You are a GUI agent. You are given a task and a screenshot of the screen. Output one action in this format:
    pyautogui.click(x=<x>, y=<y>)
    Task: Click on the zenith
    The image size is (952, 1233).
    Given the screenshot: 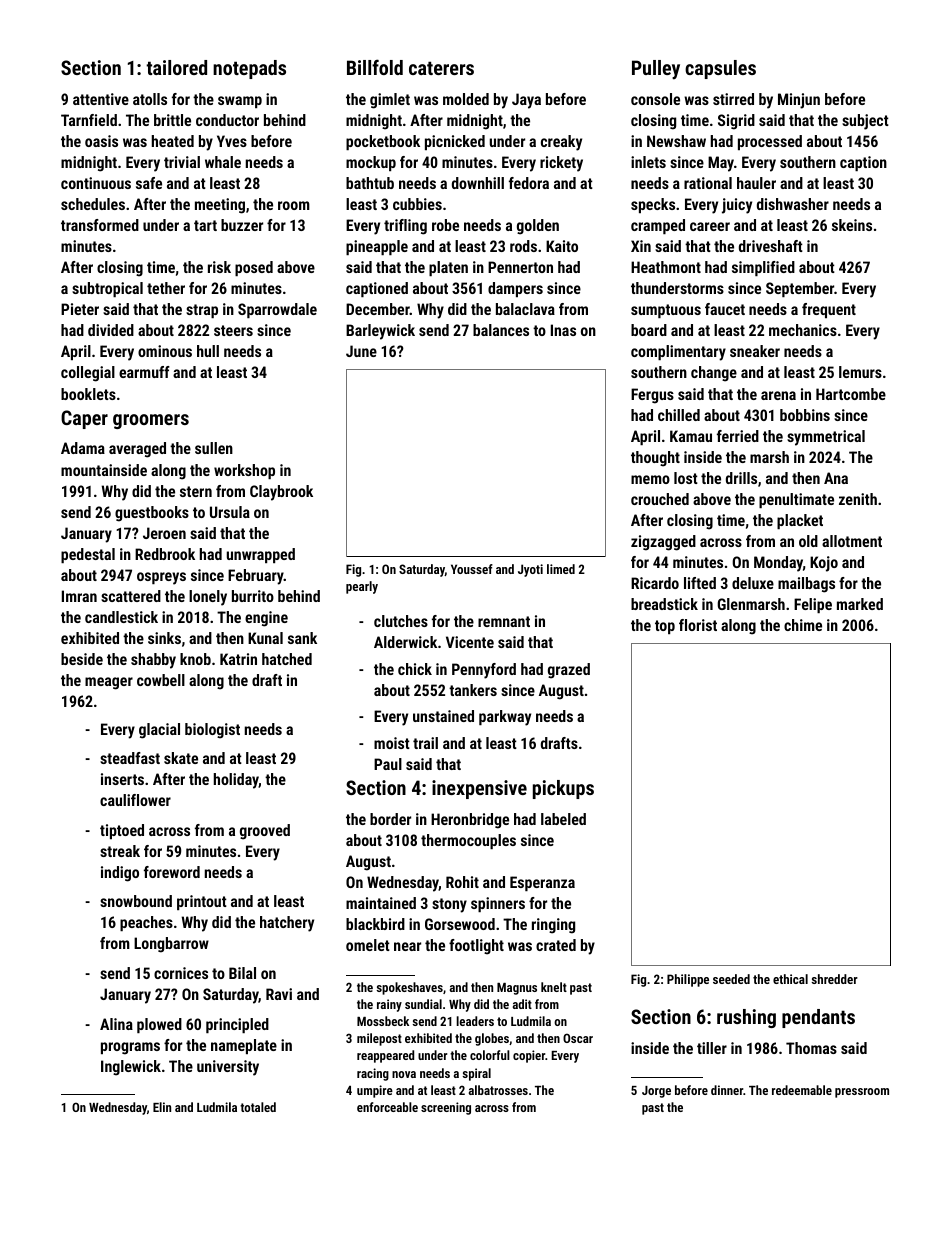 What is the action you would take?
    pyautogui.click(x=858, y=499)
